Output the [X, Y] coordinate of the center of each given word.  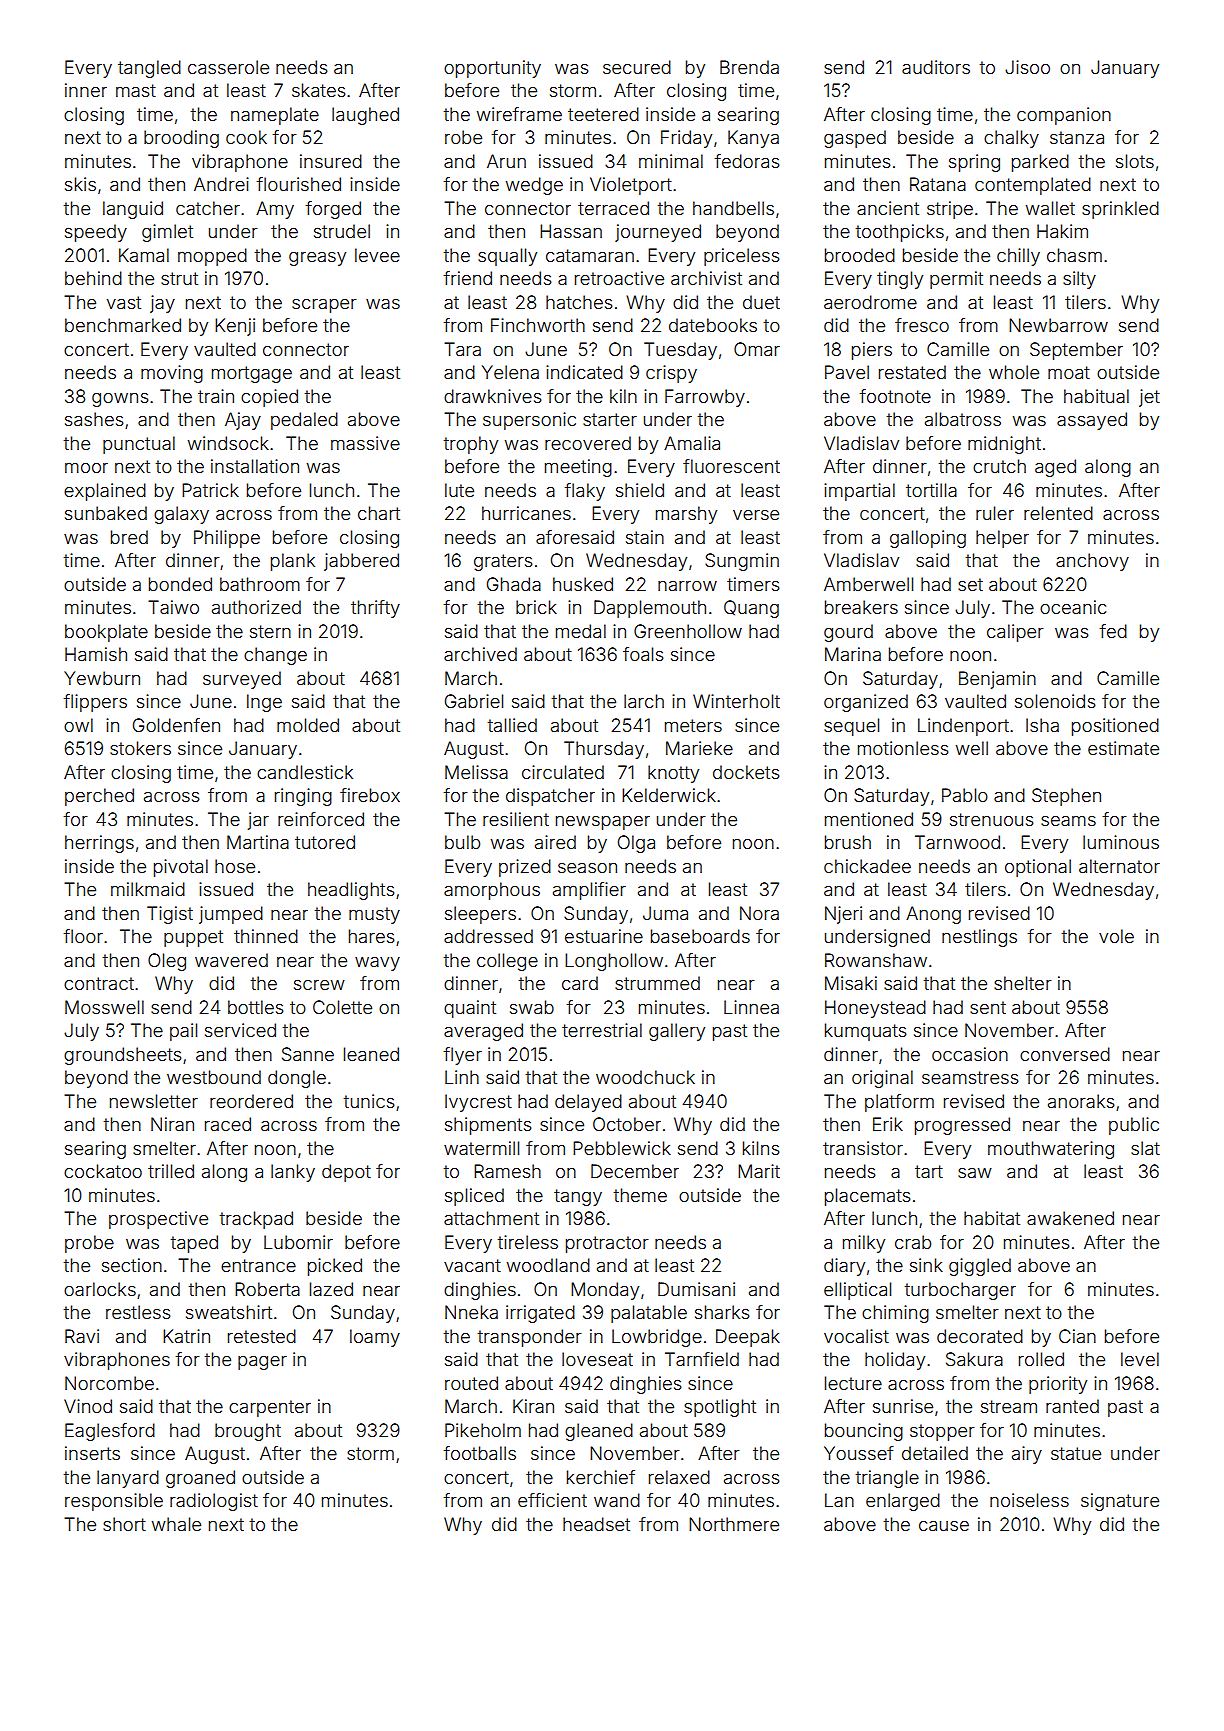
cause [944, 1526]
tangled [149, 69]
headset [596, 1524]
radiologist [214, 1502]
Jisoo [1027, 67]
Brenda [749, 67]
